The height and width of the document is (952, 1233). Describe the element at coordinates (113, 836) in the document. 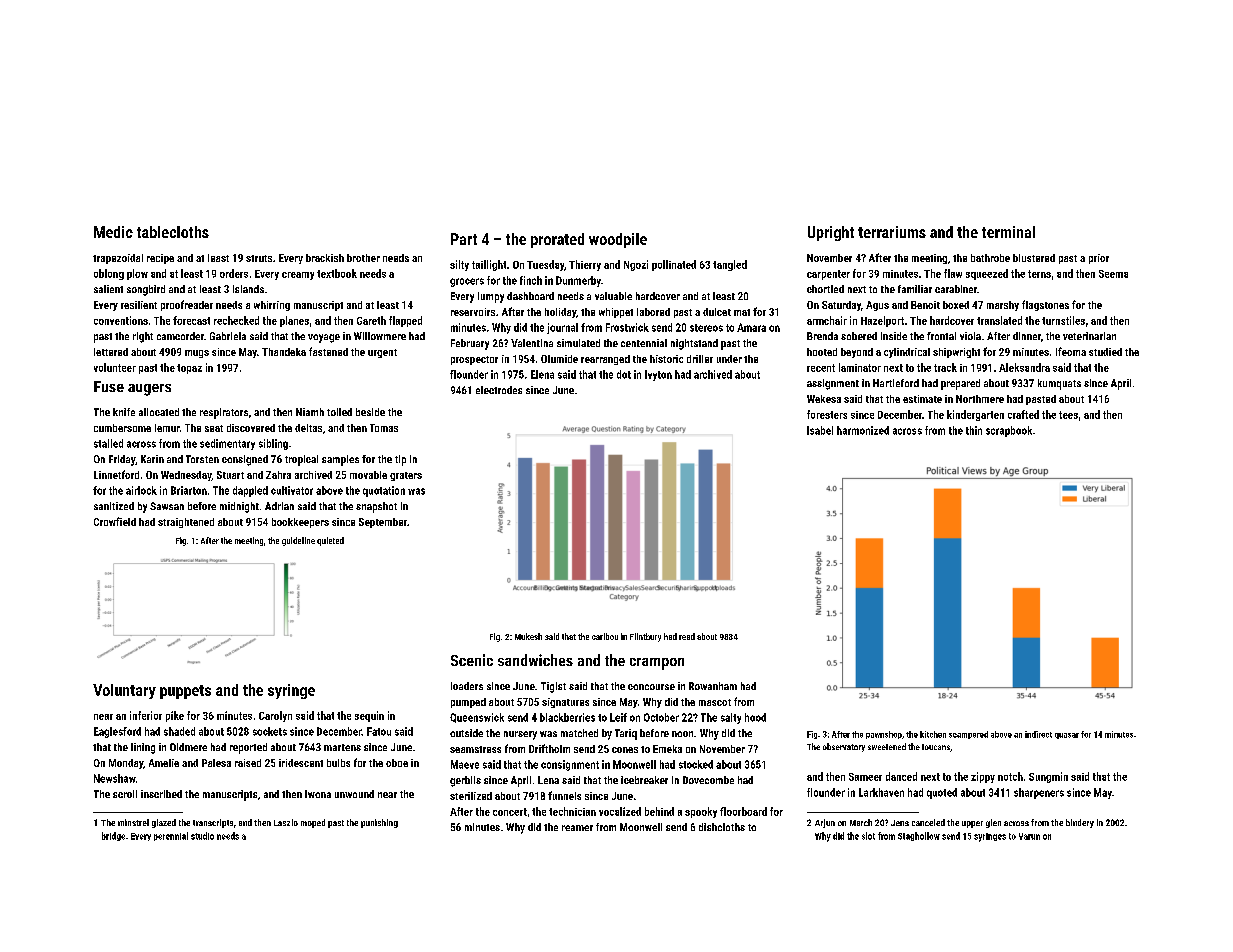

I see `bridge` at that location.
